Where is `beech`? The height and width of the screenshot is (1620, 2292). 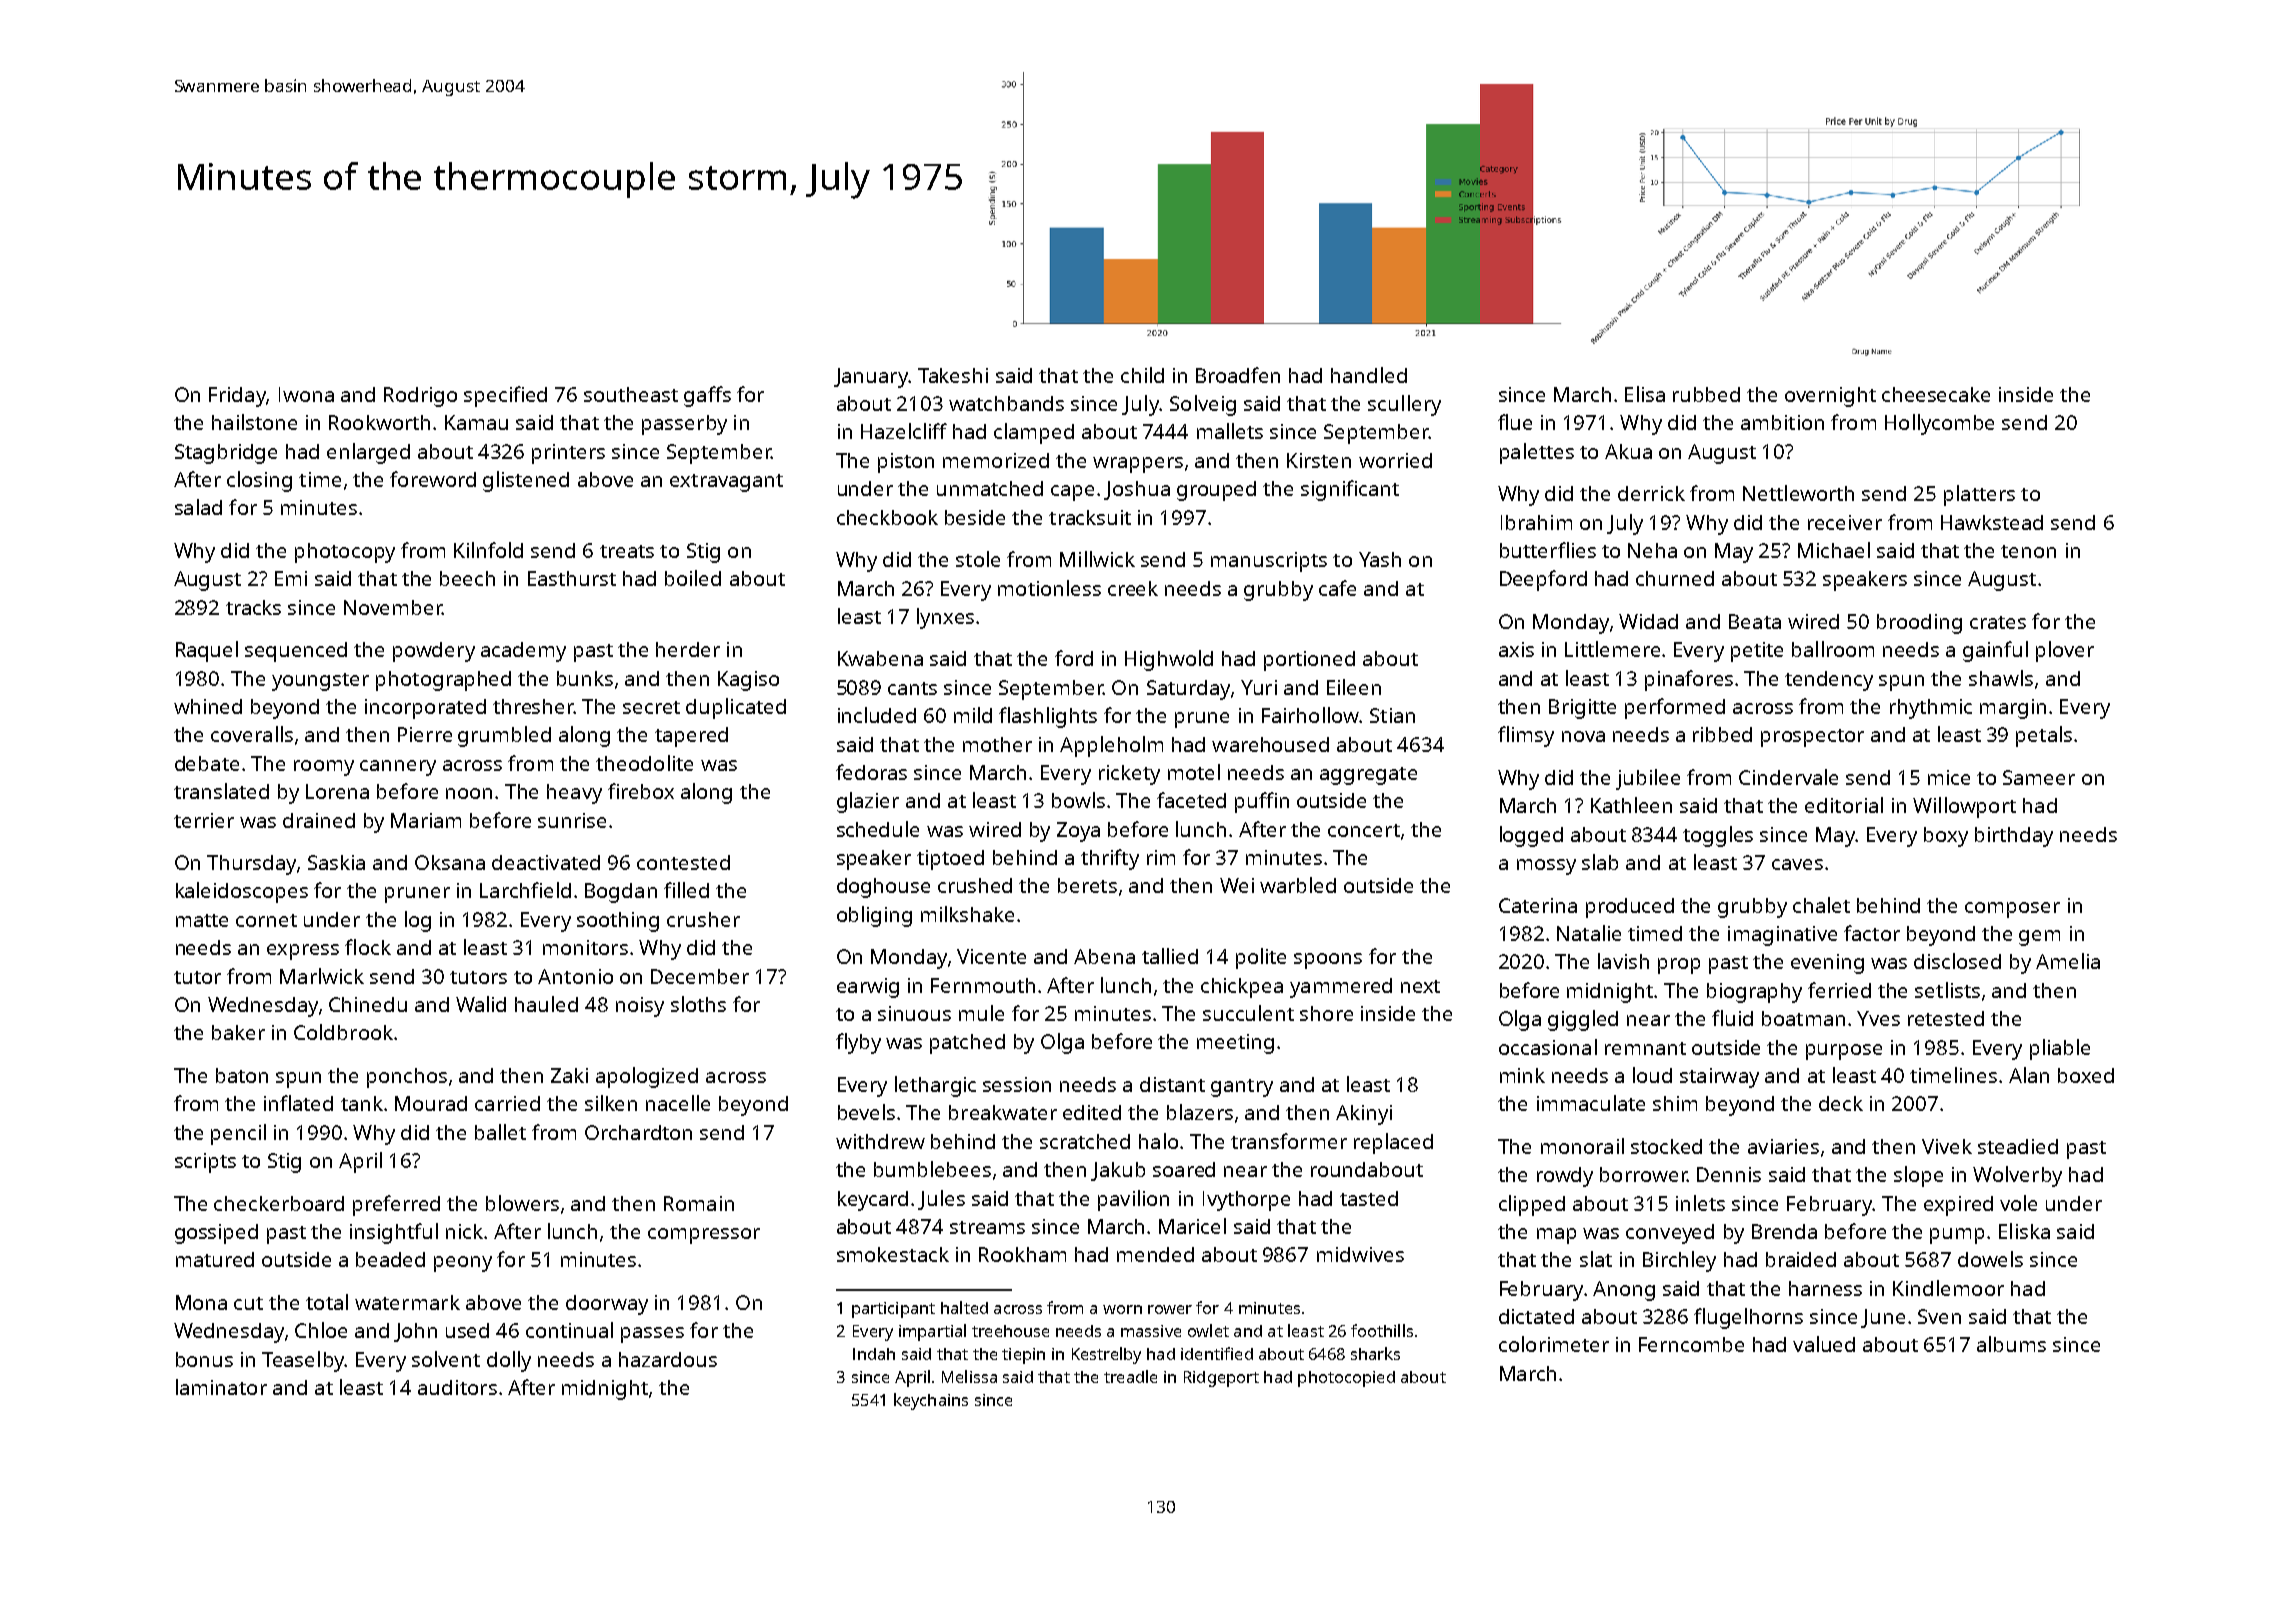
beech is located at coordinates (467, 578).
